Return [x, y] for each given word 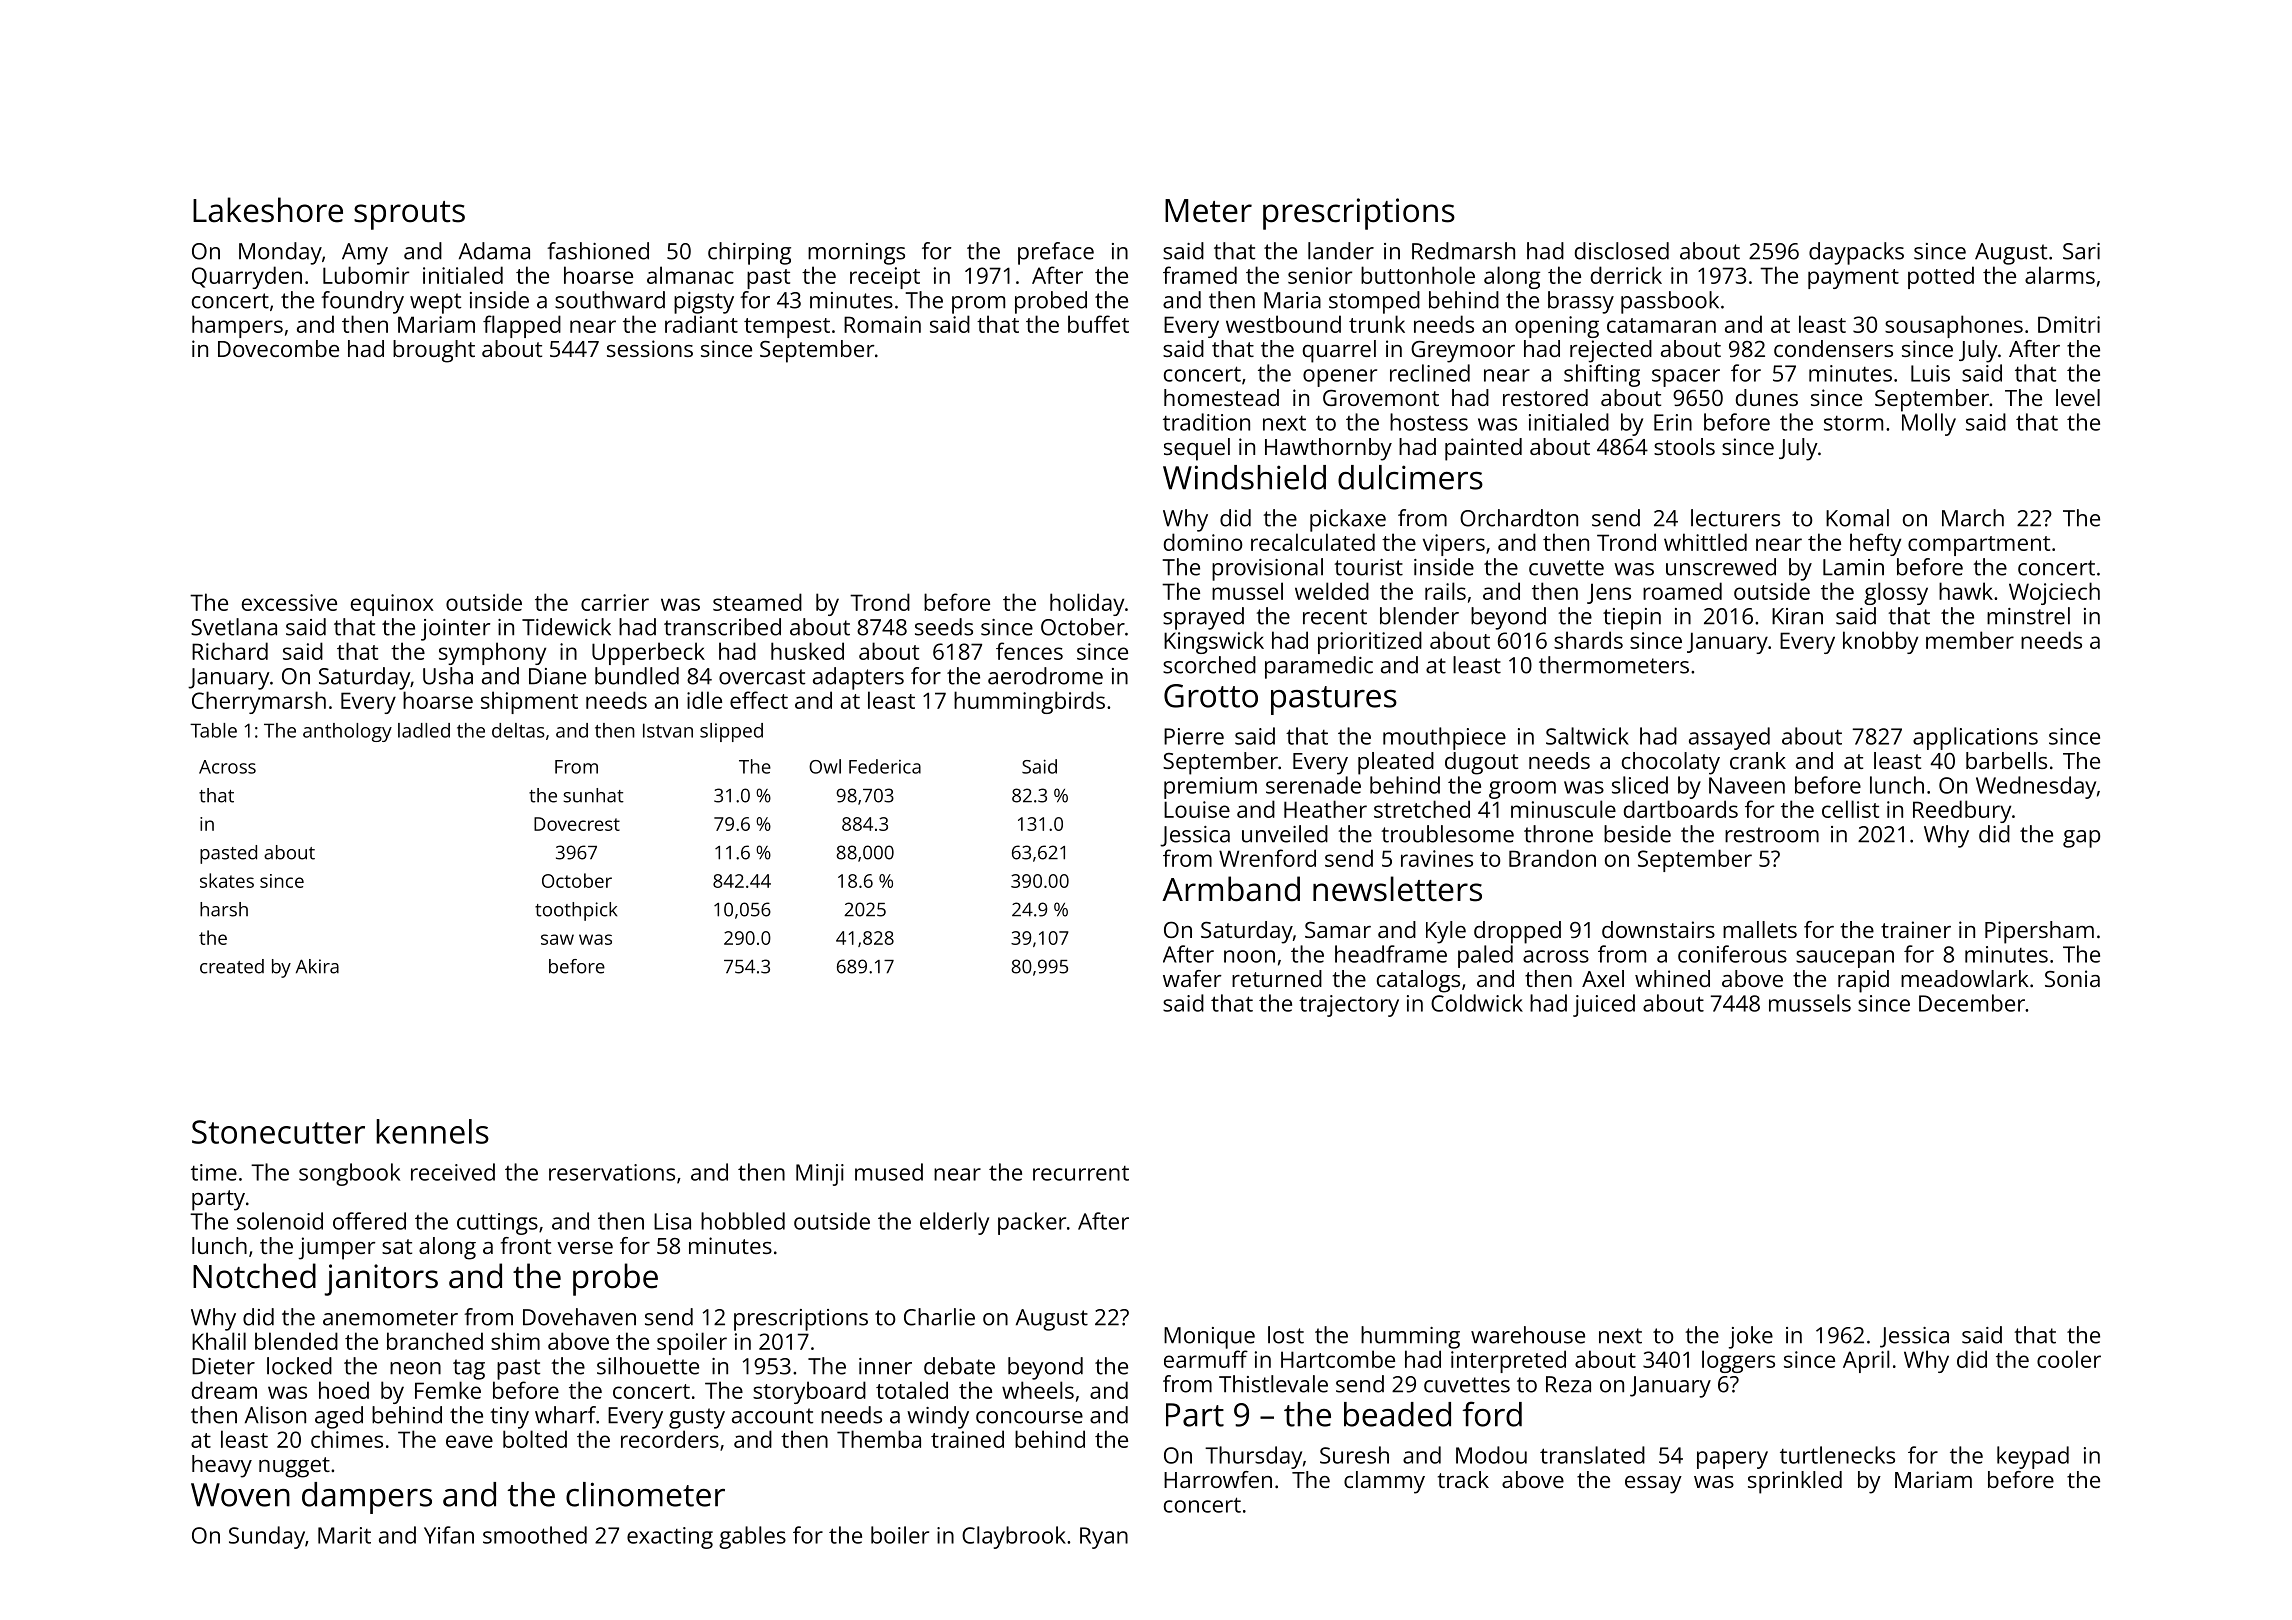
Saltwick [1587, 736]
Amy [365, 254]
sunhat [593, 795]
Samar [1338, 930]
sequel [1197, 449]
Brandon [1552, 858]
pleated [1396, 763]
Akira [317, 966]
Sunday [267, 1537]
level [2078, 397]
